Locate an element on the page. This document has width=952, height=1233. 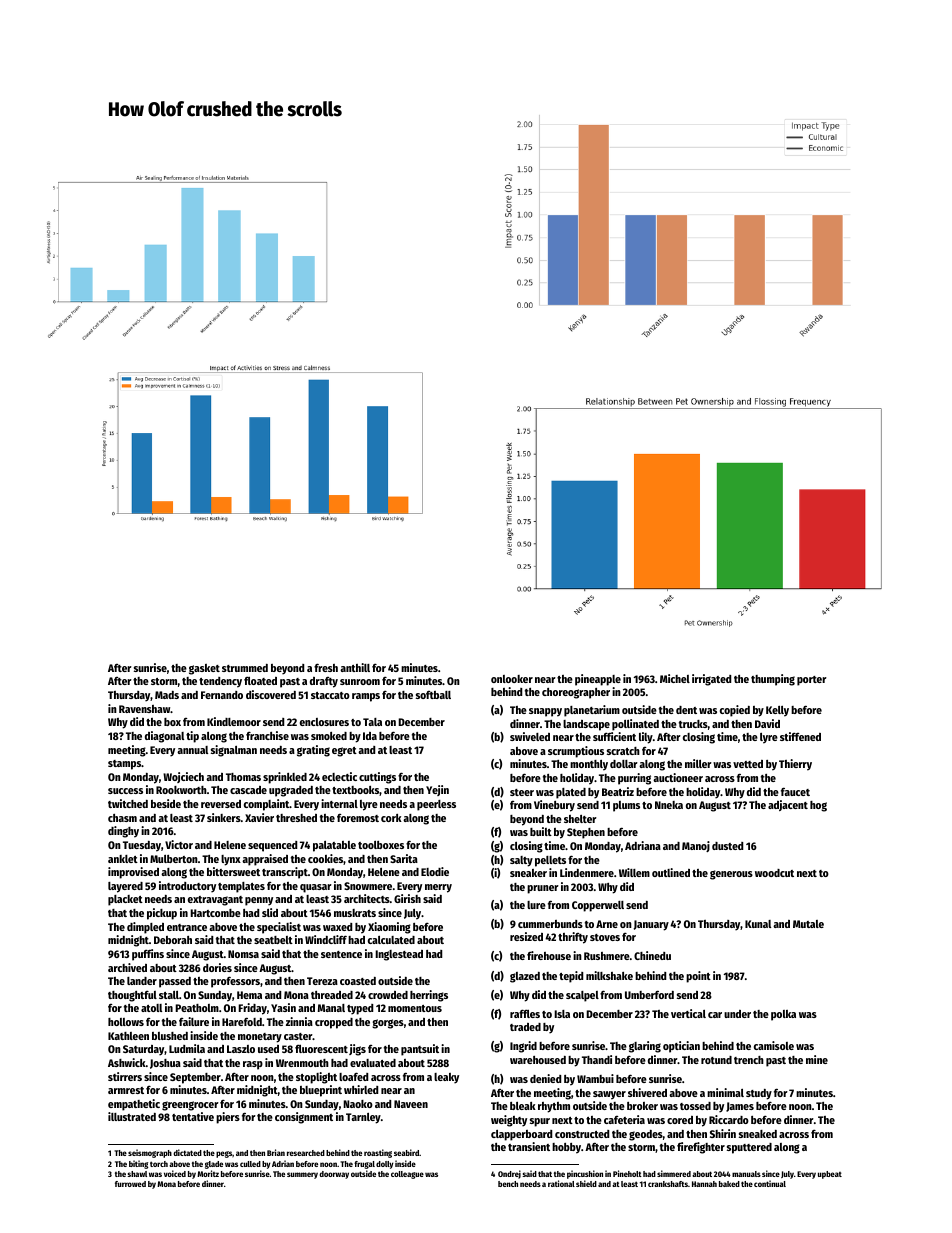
rational is located at coordinates (561, 1183).
